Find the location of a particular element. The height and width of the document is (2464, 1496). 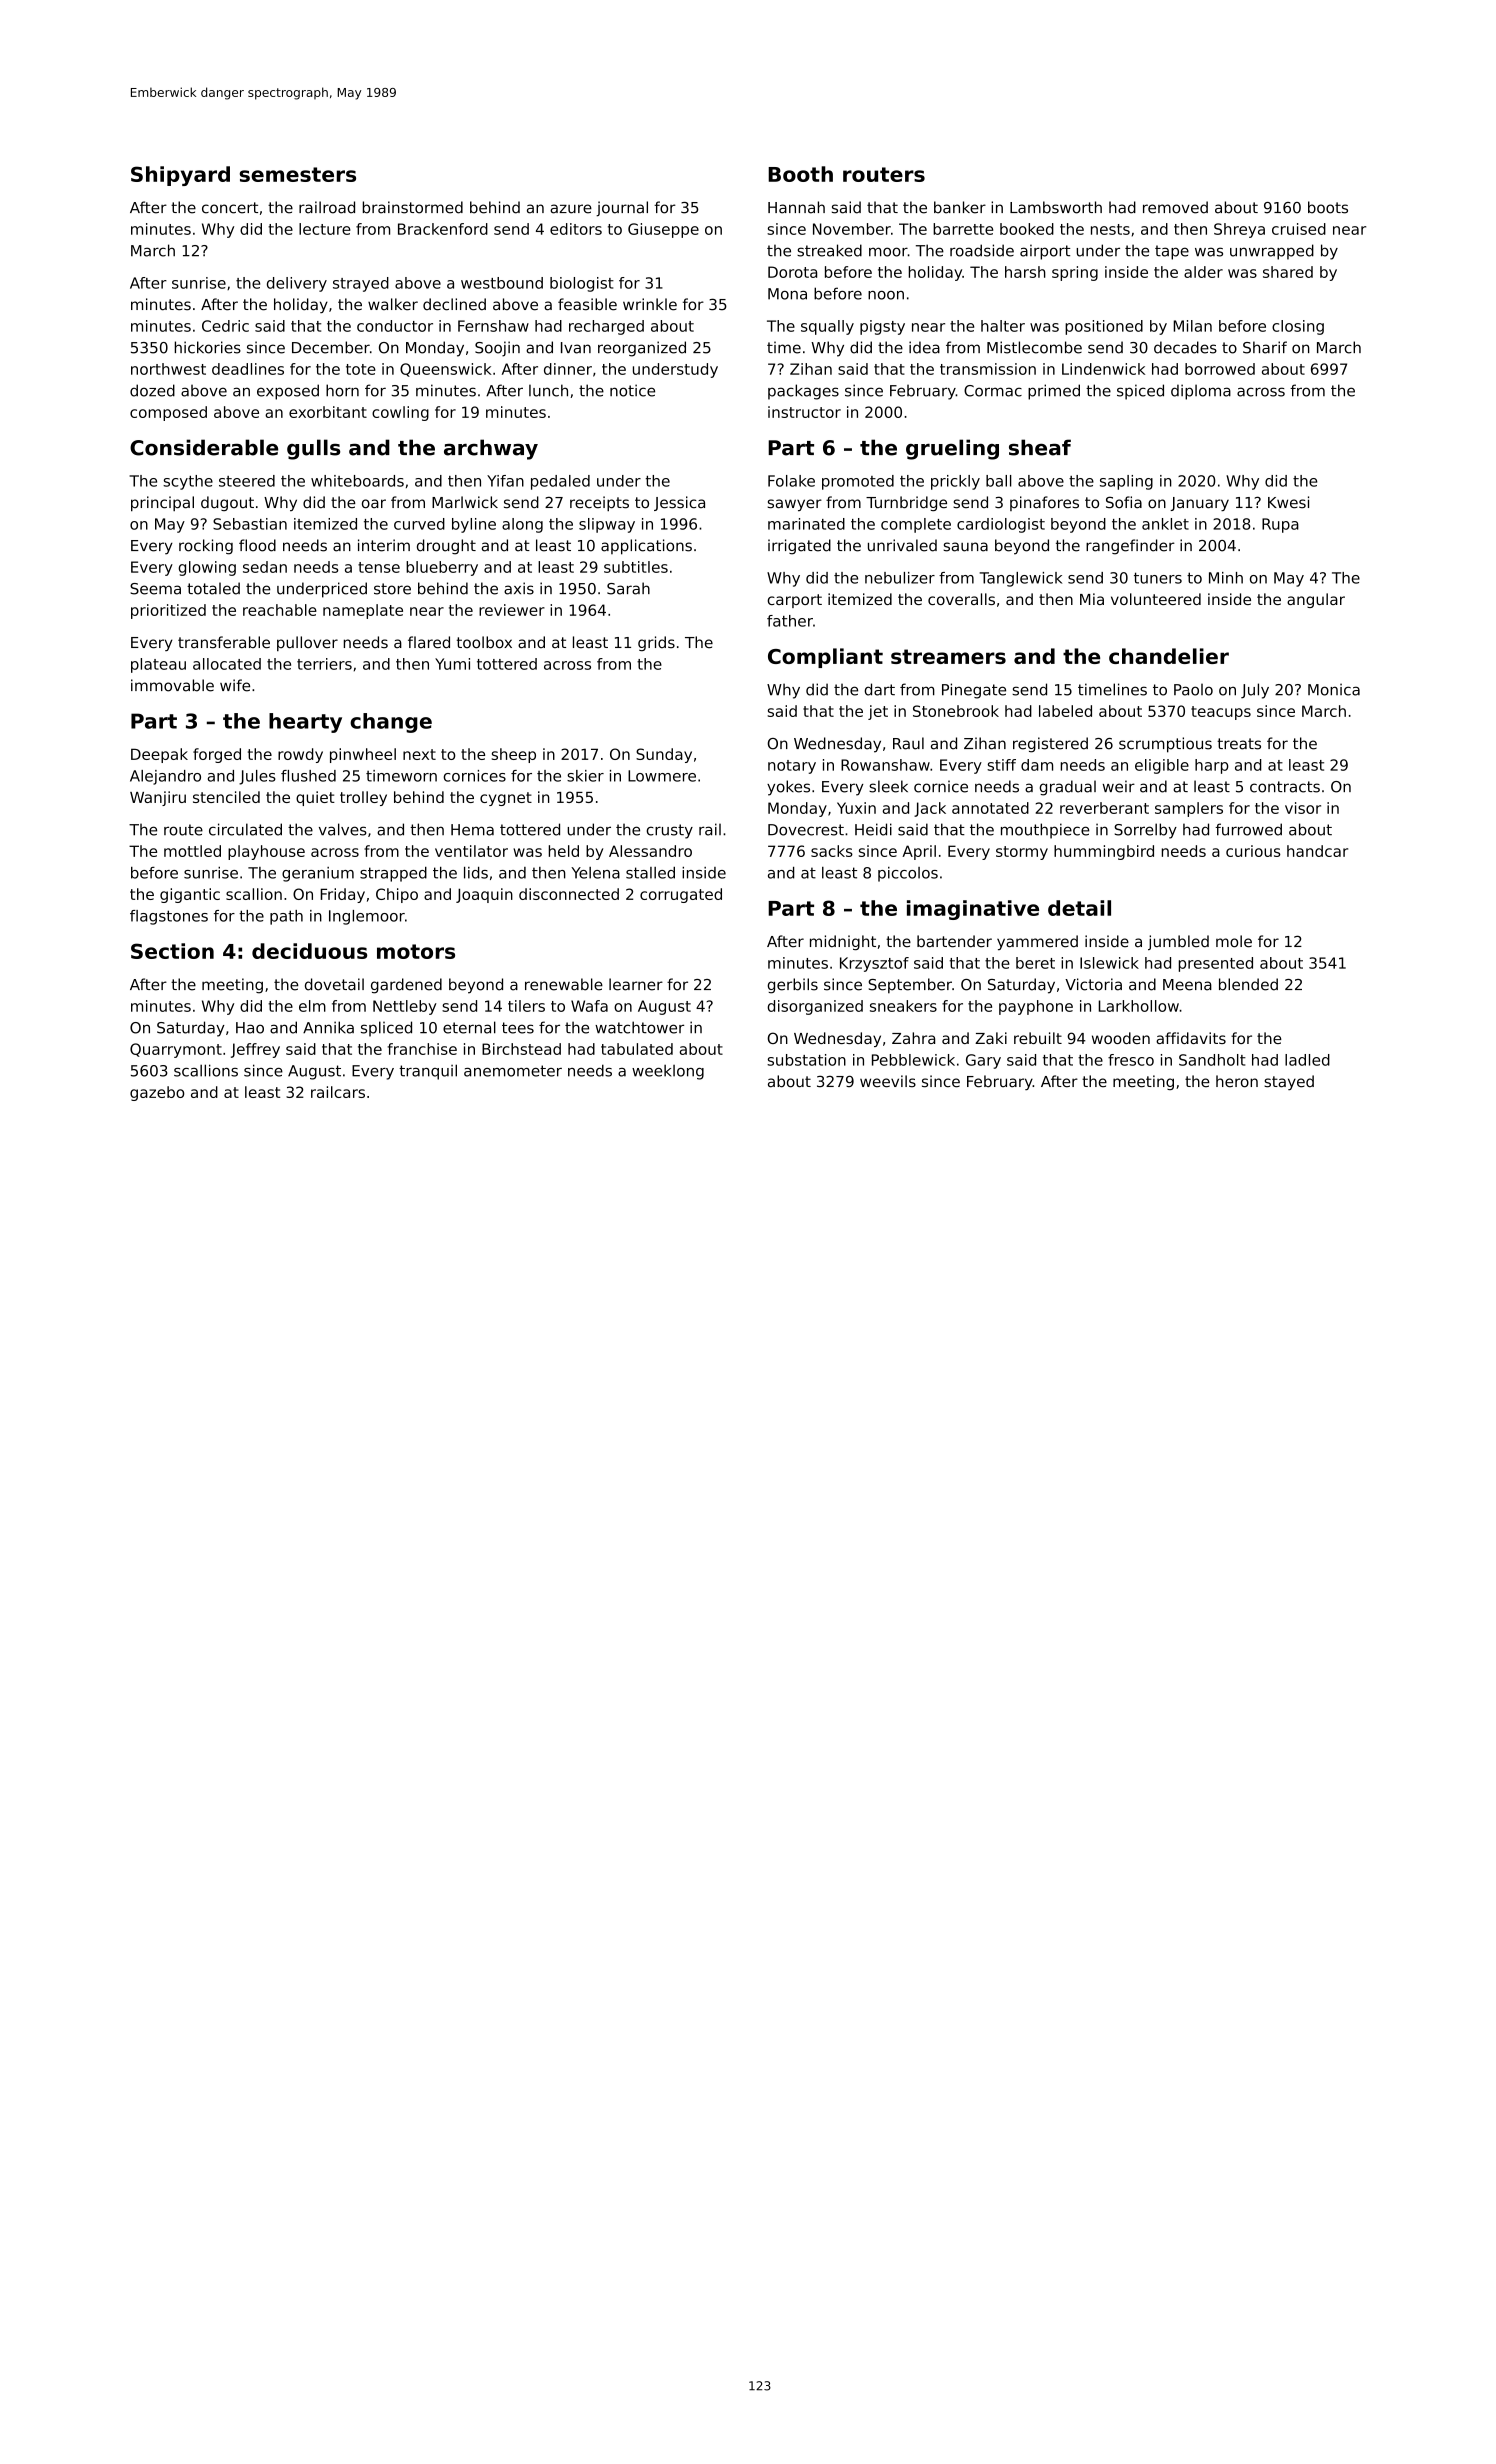

Shipyard is located at coordinates (180, 176).
